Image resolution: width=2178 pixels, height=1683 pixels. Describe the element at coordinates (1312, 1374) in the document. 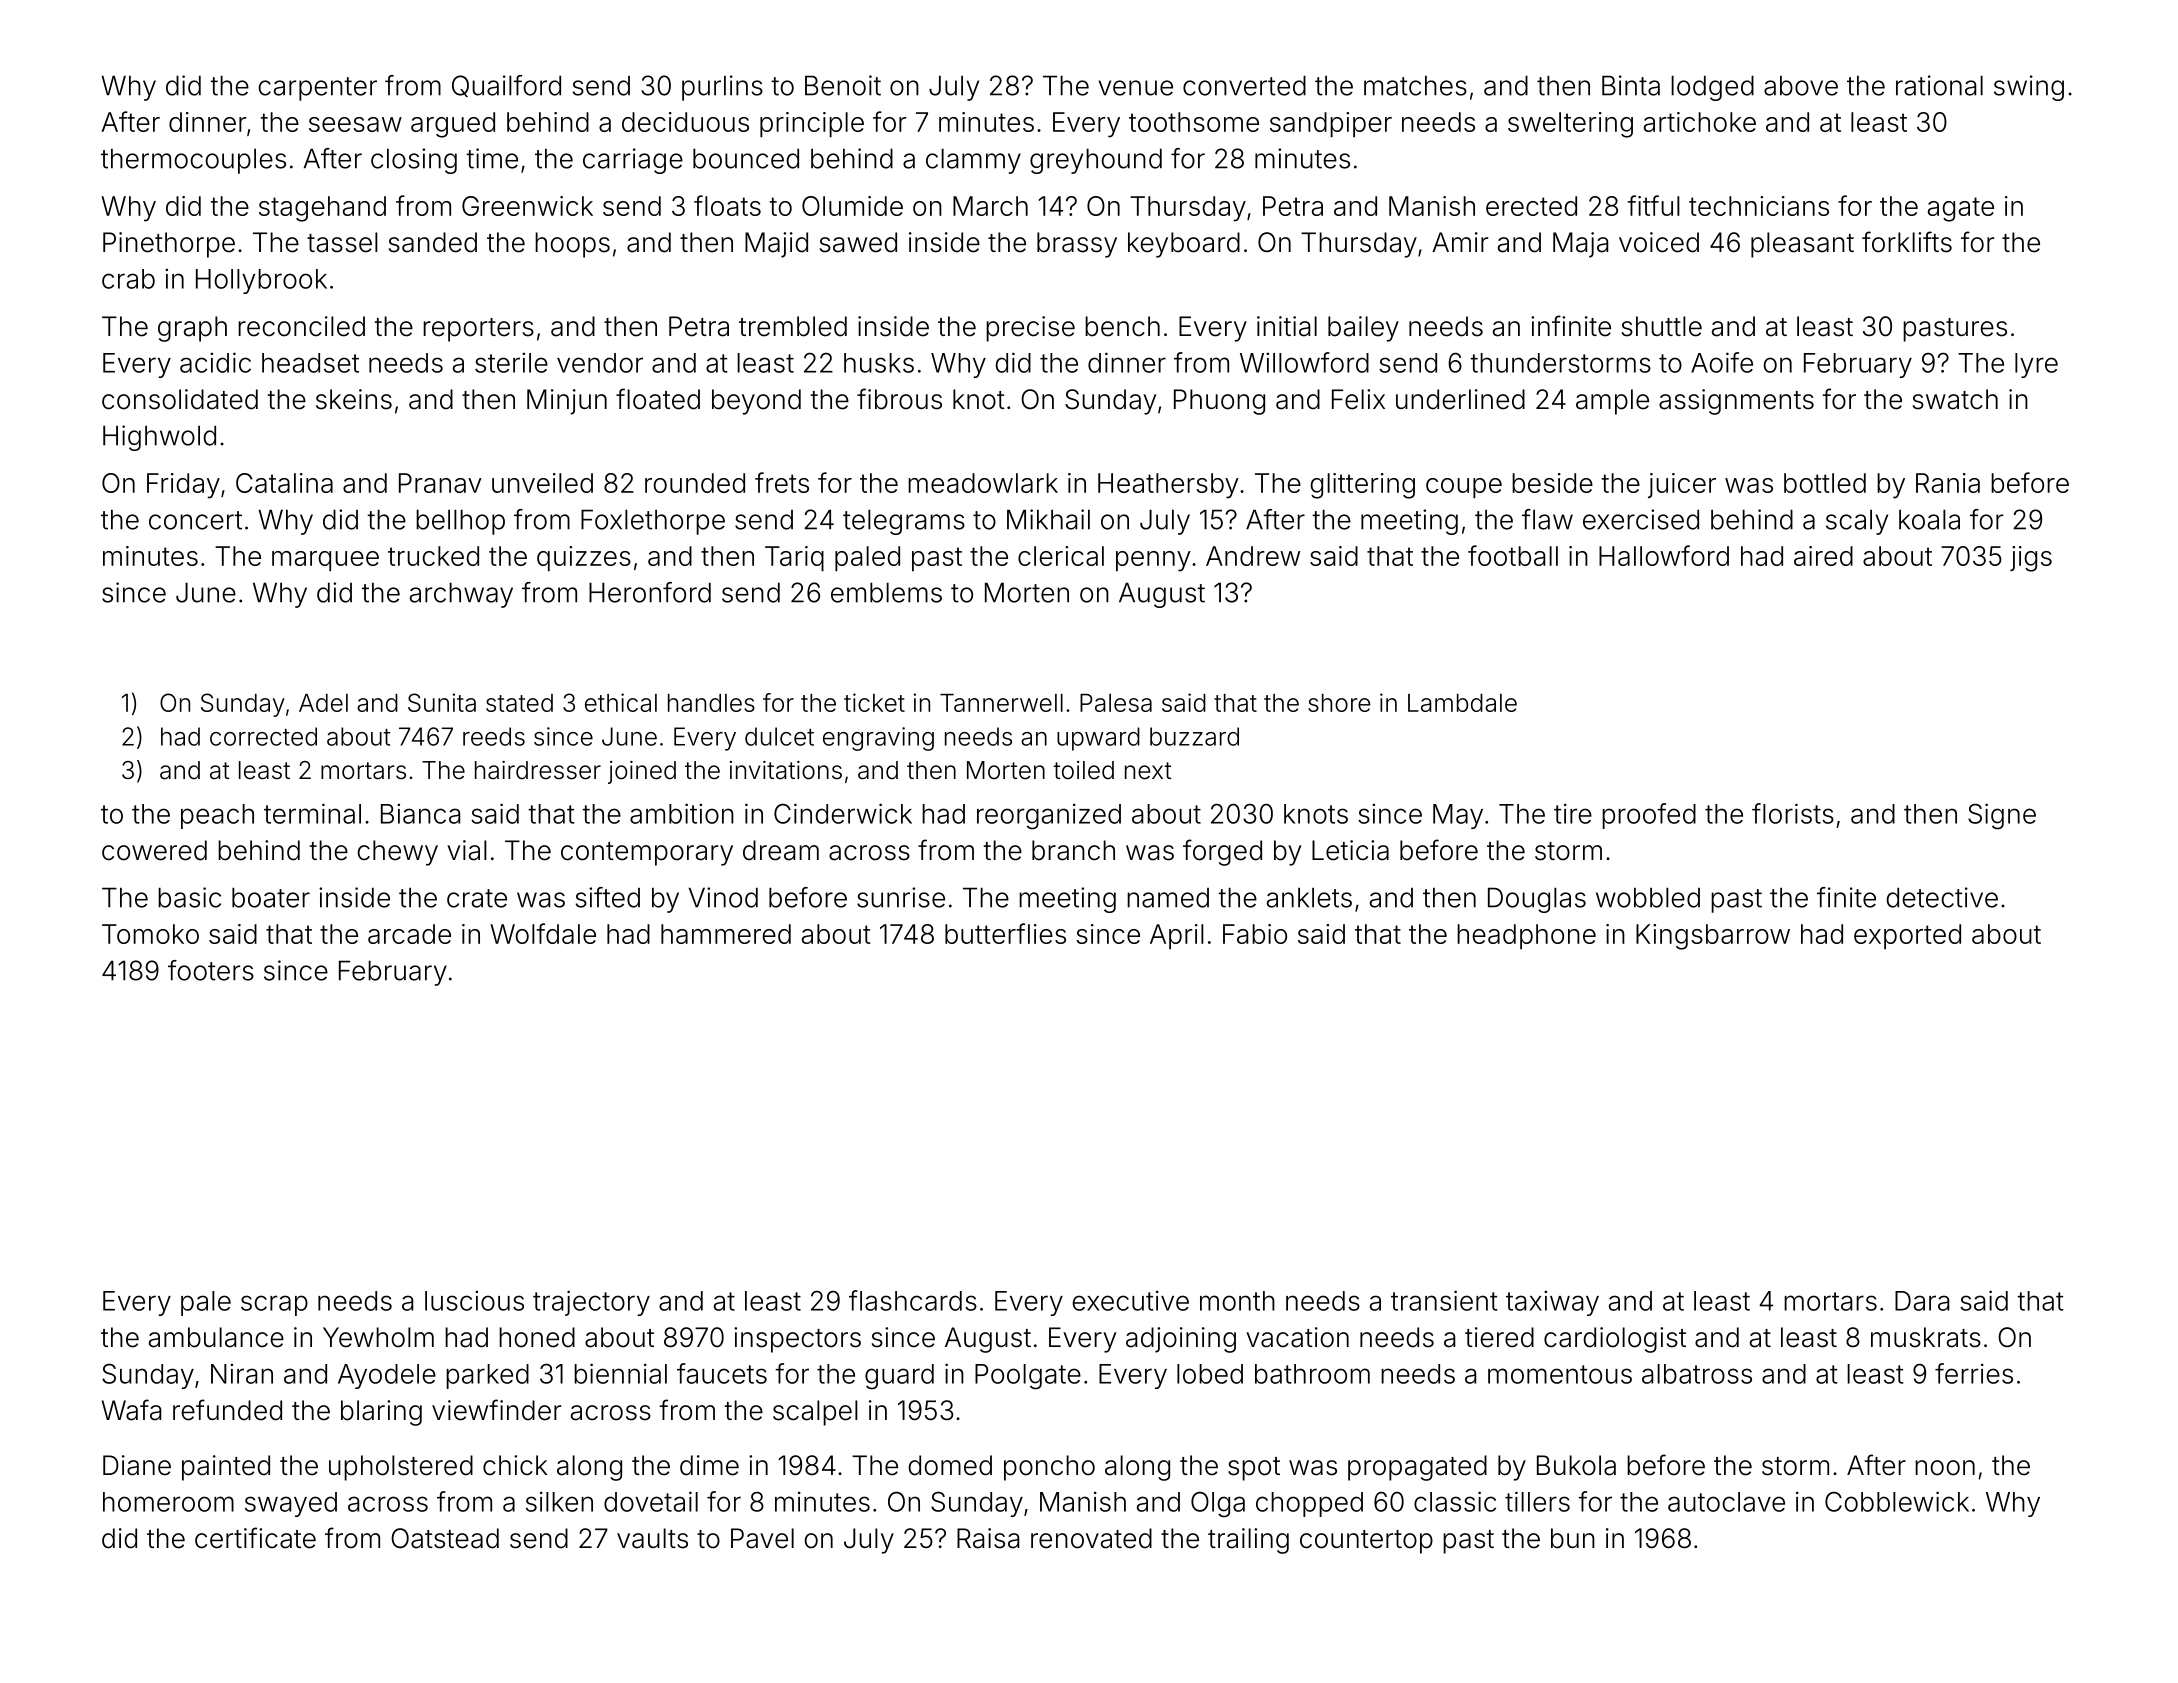

I see `bathroom` at that location.
